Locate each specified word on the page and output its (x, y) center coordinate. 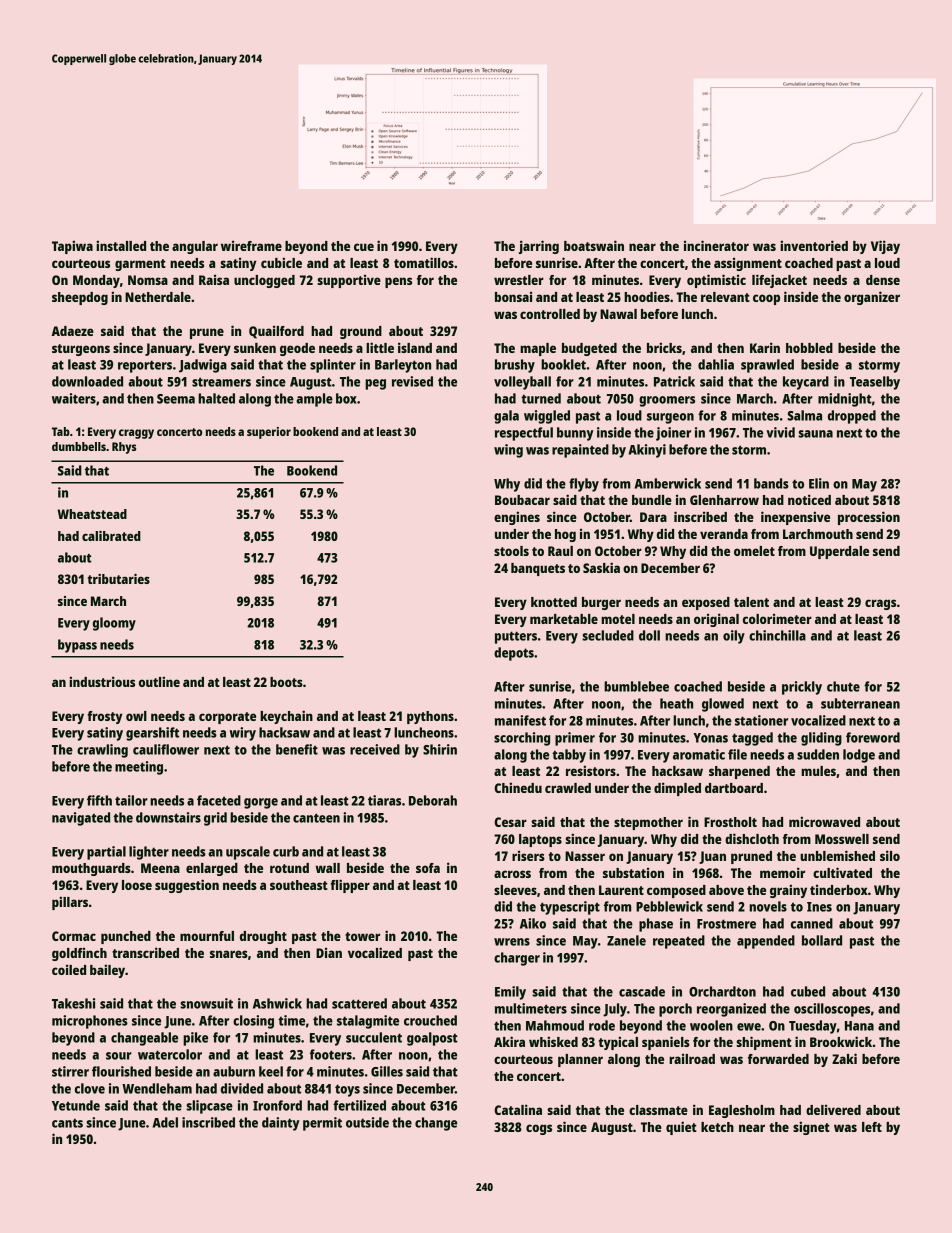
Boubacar (522, 500)
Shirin (440, 749)
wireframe (251, 245)
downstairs (168, 817)
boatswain (594, 245)
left (872, 1127)
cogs (539, 1129)
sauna (815, 434)
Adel (165, 1122)
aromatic (699, 754)
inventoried (814, 245)
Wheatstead (92, 514)
